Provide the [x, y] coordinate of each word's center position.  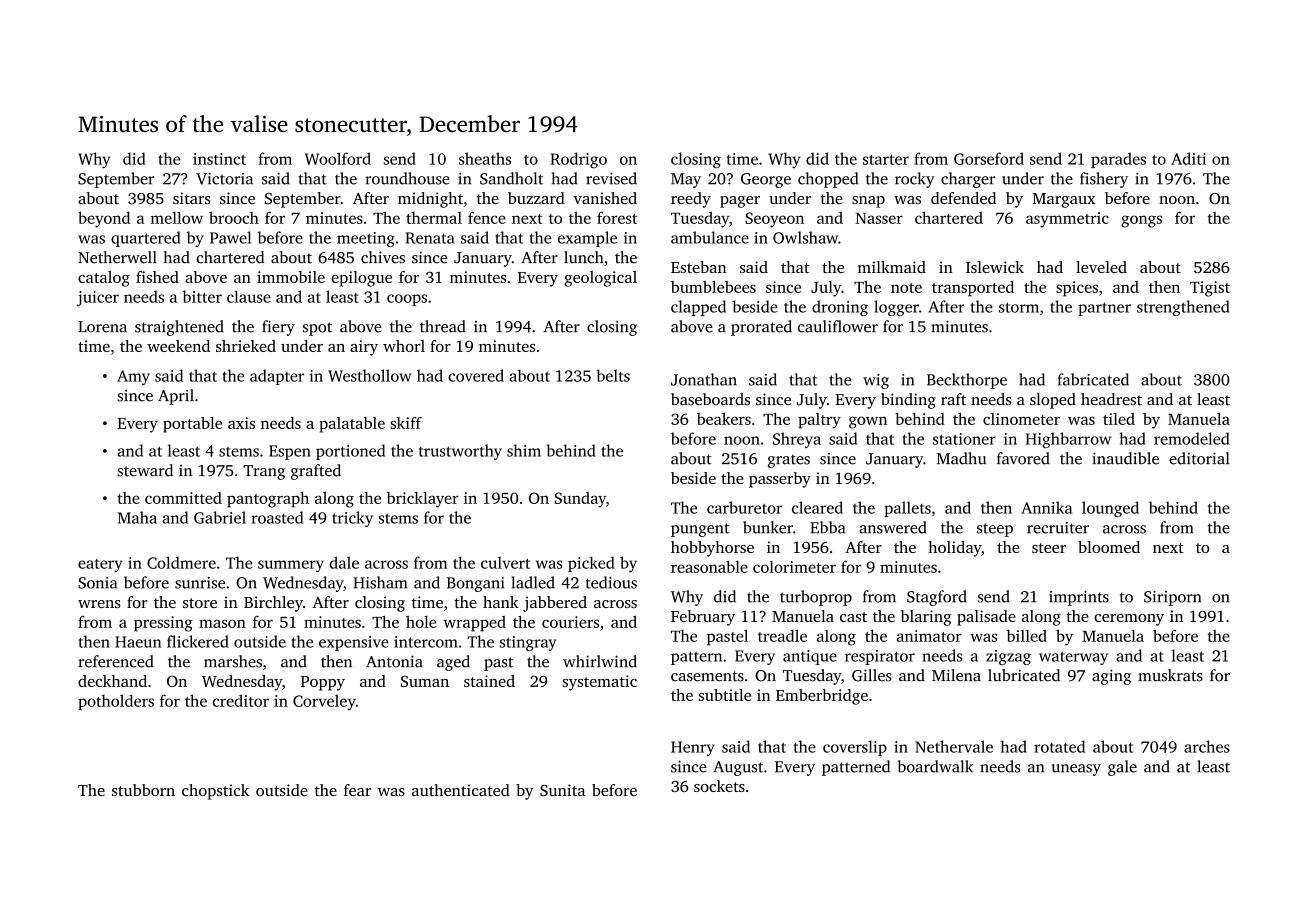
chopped [828, 180]
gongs [1141, 221]
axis [241, 423]
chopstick [215, 792]
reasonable [709, 566]
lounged [1110, 509]
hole [421, 622]
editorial [1199, 458]
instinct [219, 159]
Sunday [580, 500]
